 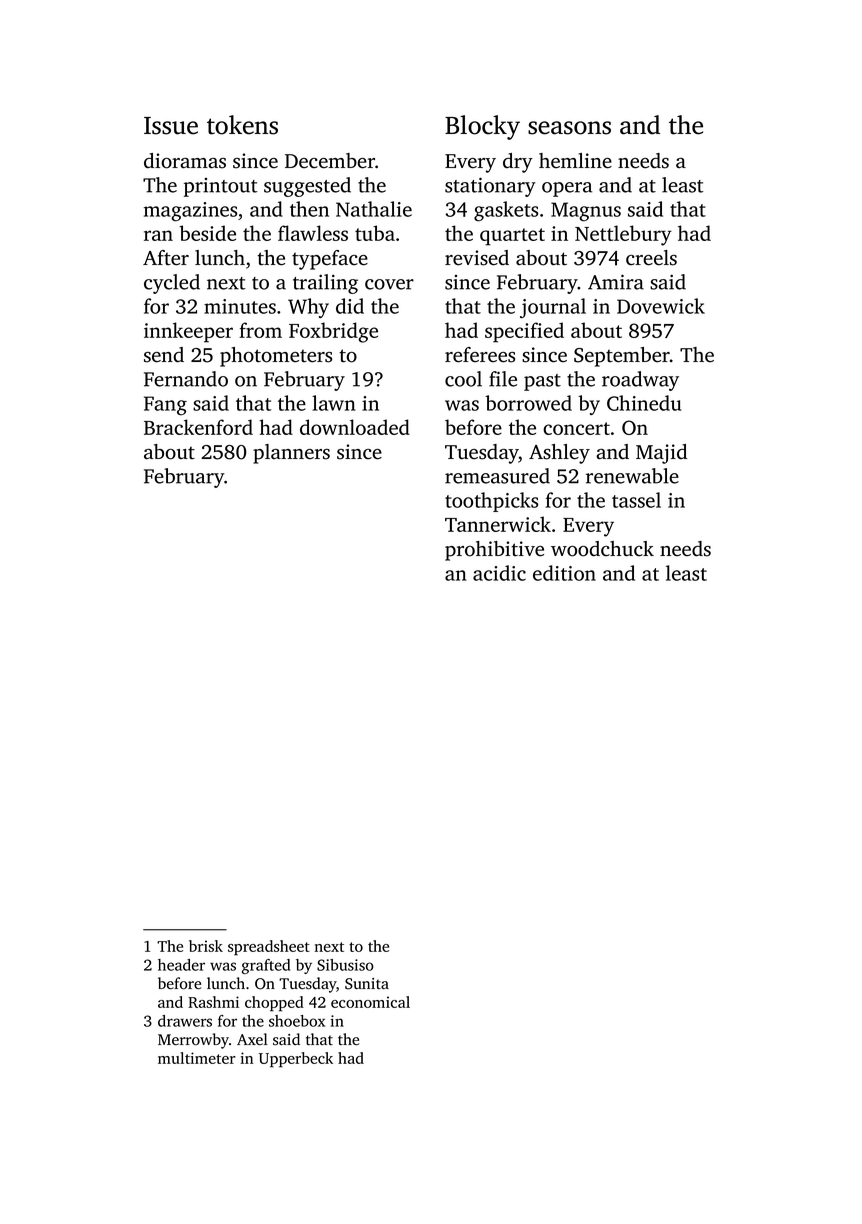 What do you see at coordinates (198, 427) in the page?
I see `Brackenford` at bounding box center [198, 427].
